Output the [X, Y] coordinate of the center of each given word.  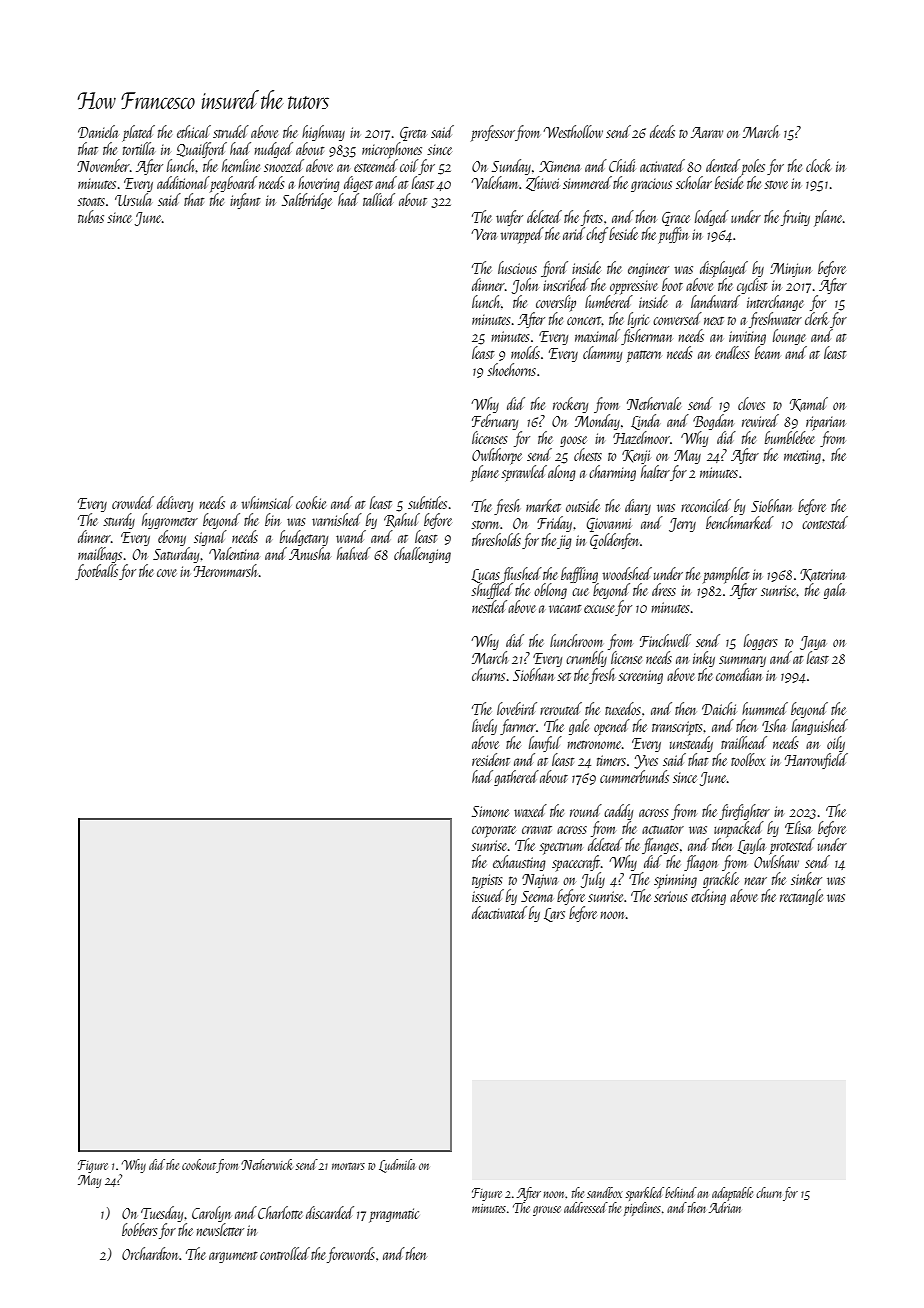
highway [323, 133]
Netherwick [266, 1164]
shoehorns [511, 369]
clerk [817, 318]
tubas [91, 216]
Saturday [176, 555]
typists [487, 881]
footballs [96, 572]
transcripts [677, 728]
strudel [231, 131]
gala [835, 591]
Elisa [798, 827]
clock [818, 165]
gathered [516, 778]
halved [354, 553]
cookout [199, 1164]
